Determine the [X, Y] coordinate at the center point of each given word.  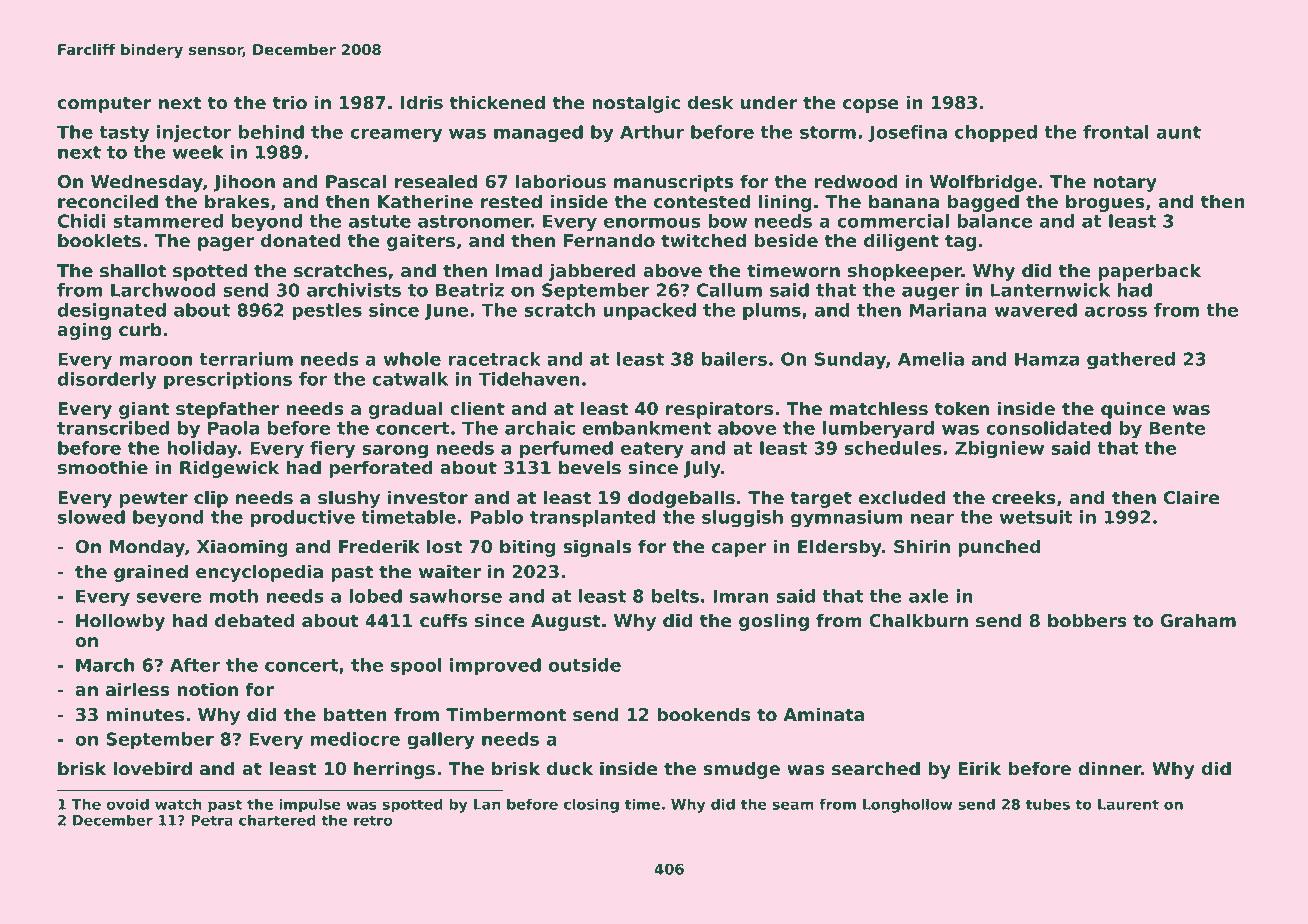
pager [226, 244]
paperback [1149, 272]
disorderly [107, 381]
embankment [646, 428]
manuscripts [674, 183]
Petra [212, 820]
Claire [1191, 497]
